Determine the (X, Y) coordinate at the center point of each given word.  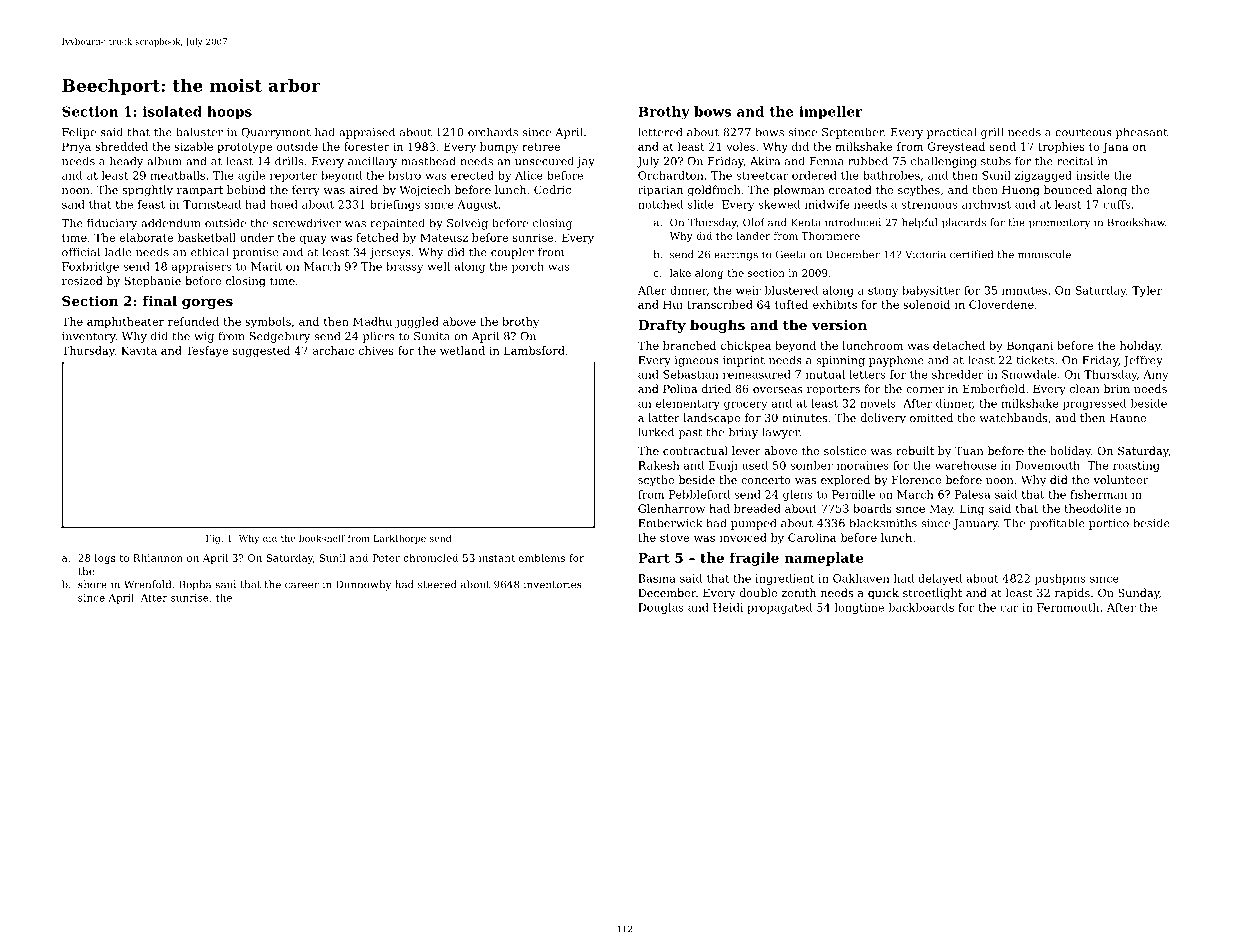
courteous (1083, 132)
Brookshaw (1136, 222)
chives (376, 350)
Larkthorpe (400, 539)
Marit (266, 266)
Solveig (467, 224)
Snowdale (1029, 374)
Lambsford (534, 350)
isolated (172, 111)
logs (105, 559)
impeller (831, 112)
